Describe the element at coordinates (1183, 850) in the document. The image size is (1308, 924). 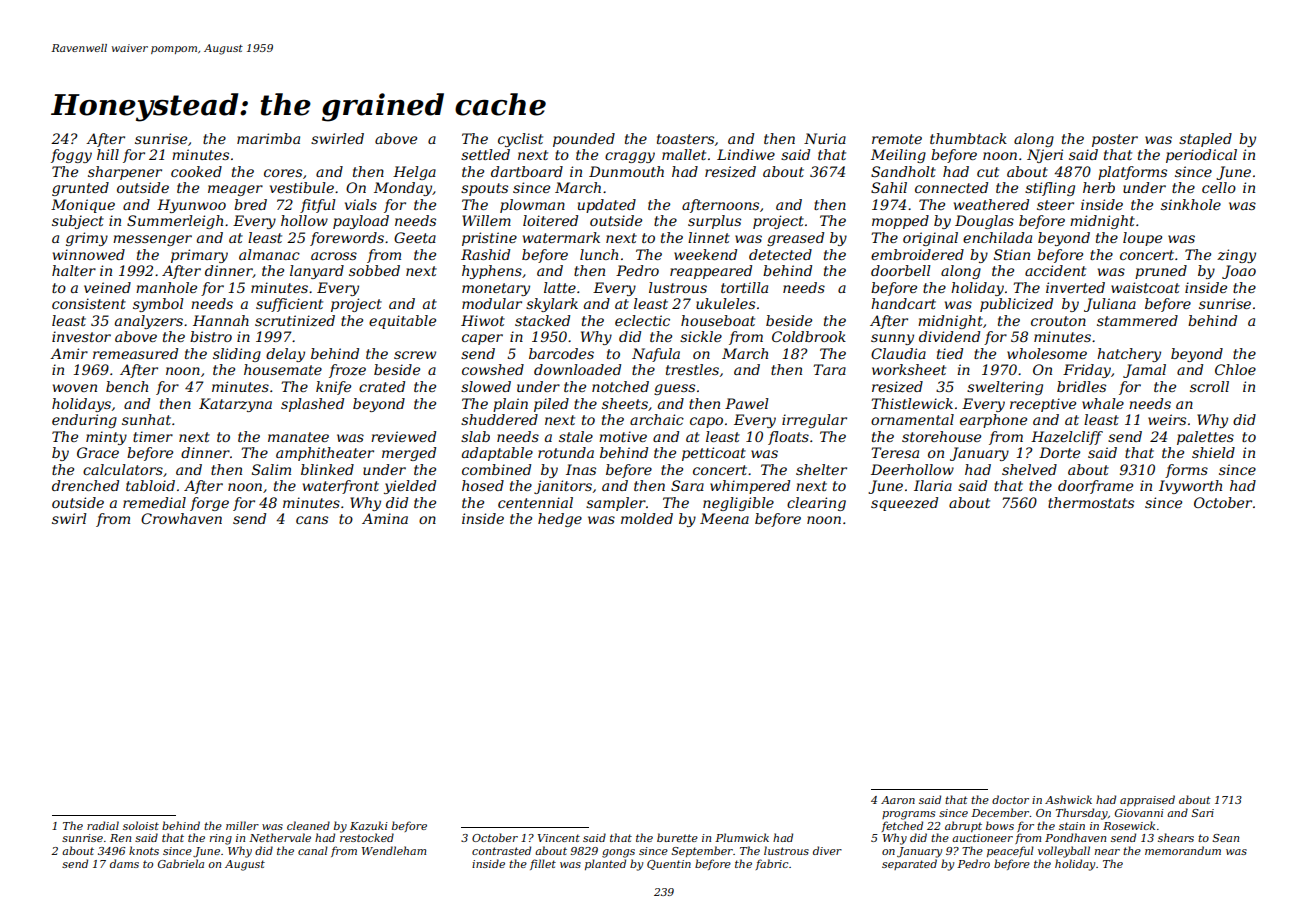
I see `memorandum` at that location.
